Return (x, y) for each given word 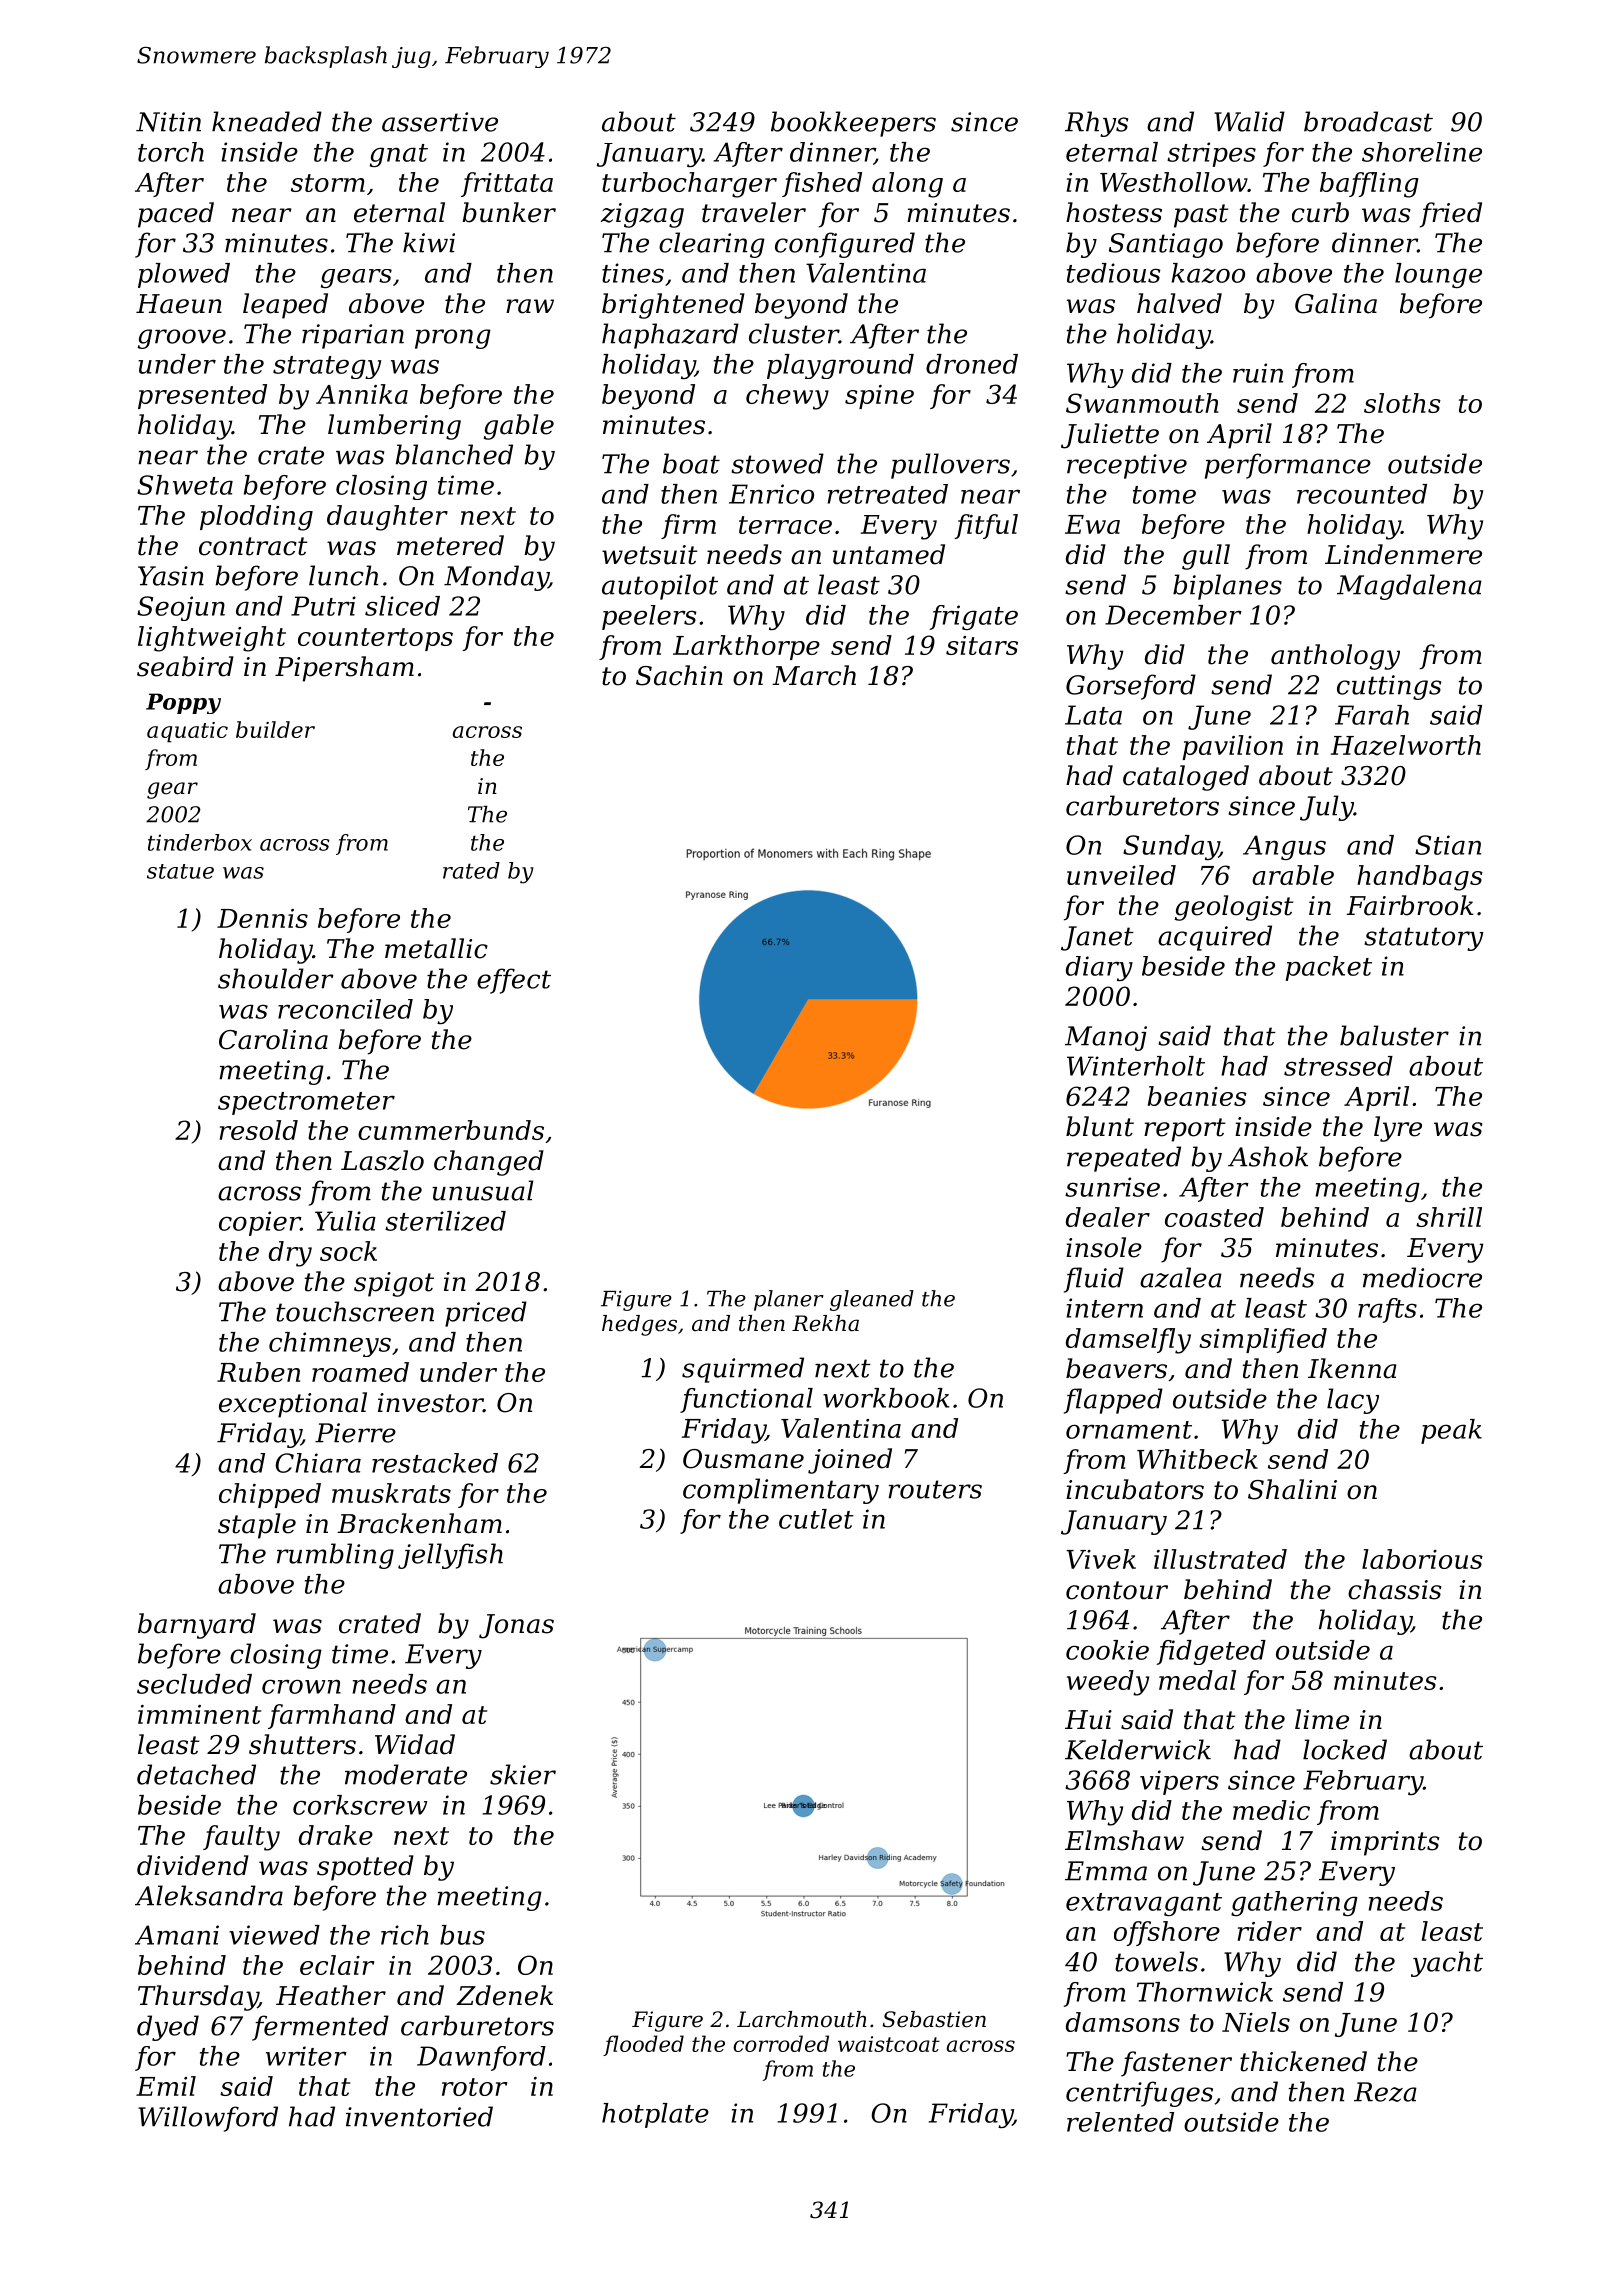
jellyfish (450, 1556)
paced (176, 215)
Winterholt (1136, 1066)
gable (519, 427)
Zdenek (504, 1995)
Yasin (171, 576)
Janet (1097, 938)
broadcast (1368, 121)
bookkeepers (853, 124)
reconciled (345, 1009)
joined (850, 1461)
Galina (1336, 303)
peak (1451, 1431)
